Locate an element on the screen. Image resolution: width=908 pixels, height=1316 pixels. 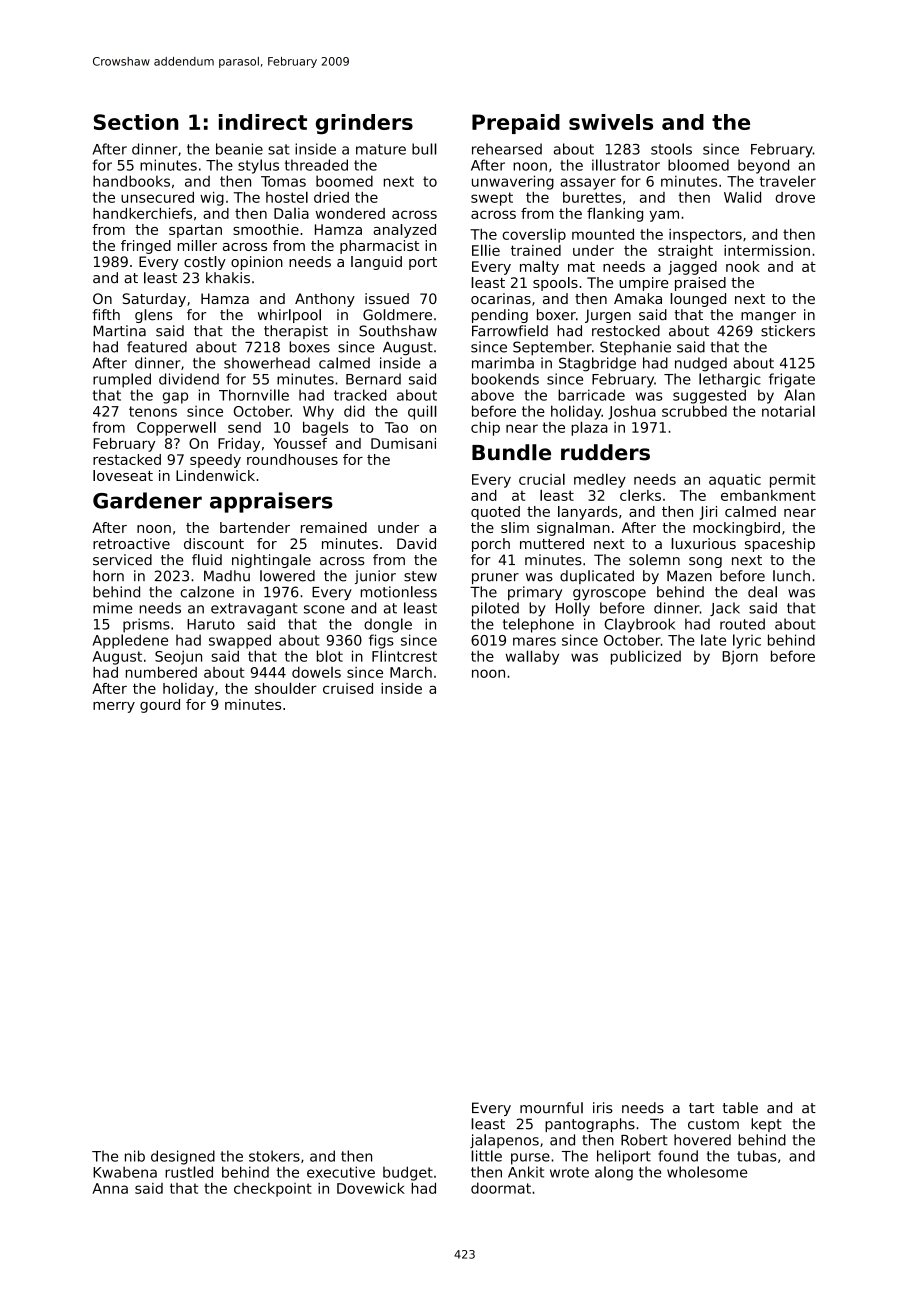
beanie is located at coordinates (239, 149).
